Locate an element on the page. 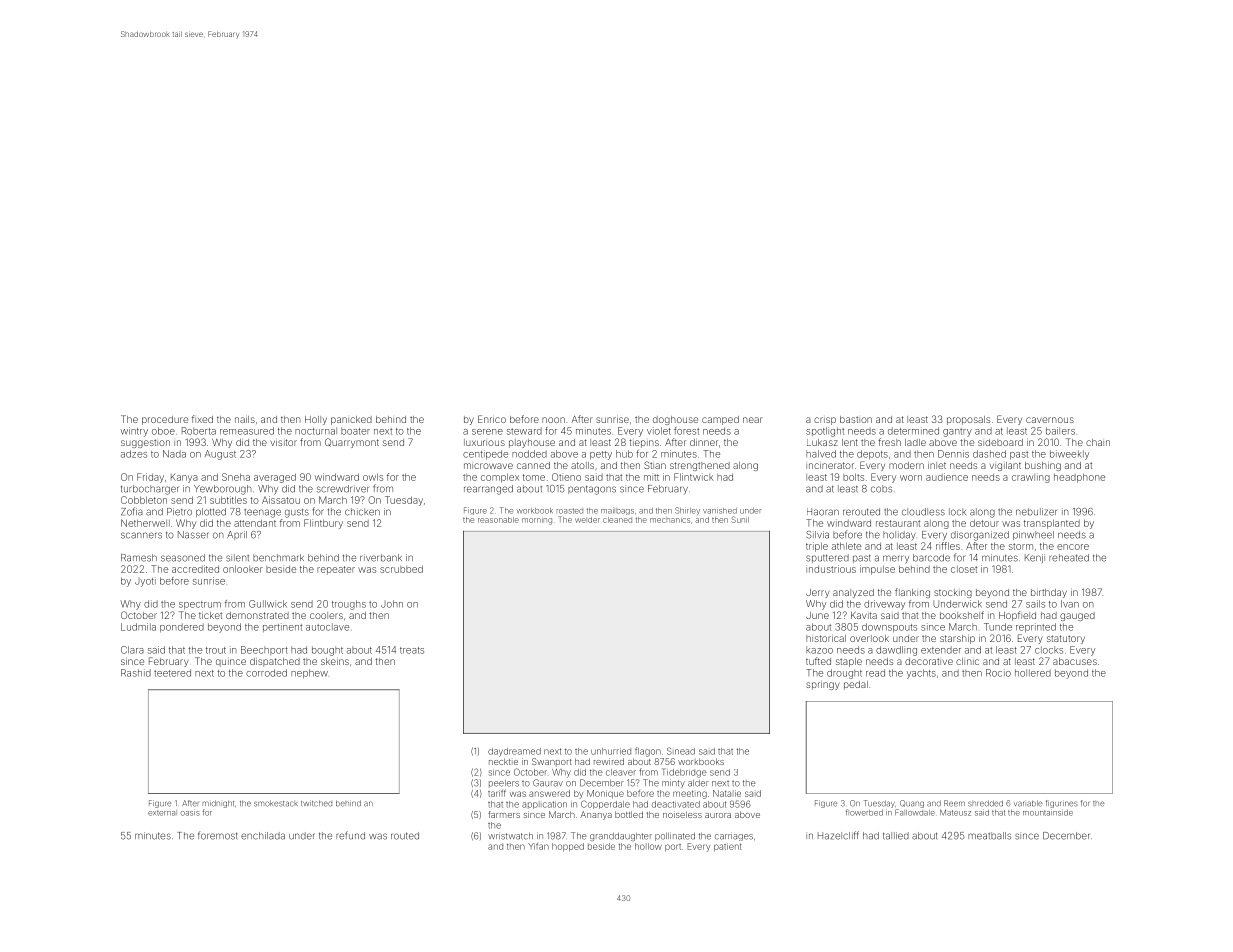 This document has width=1233, height=952. doghouse is located at coordinates (675, 420).
